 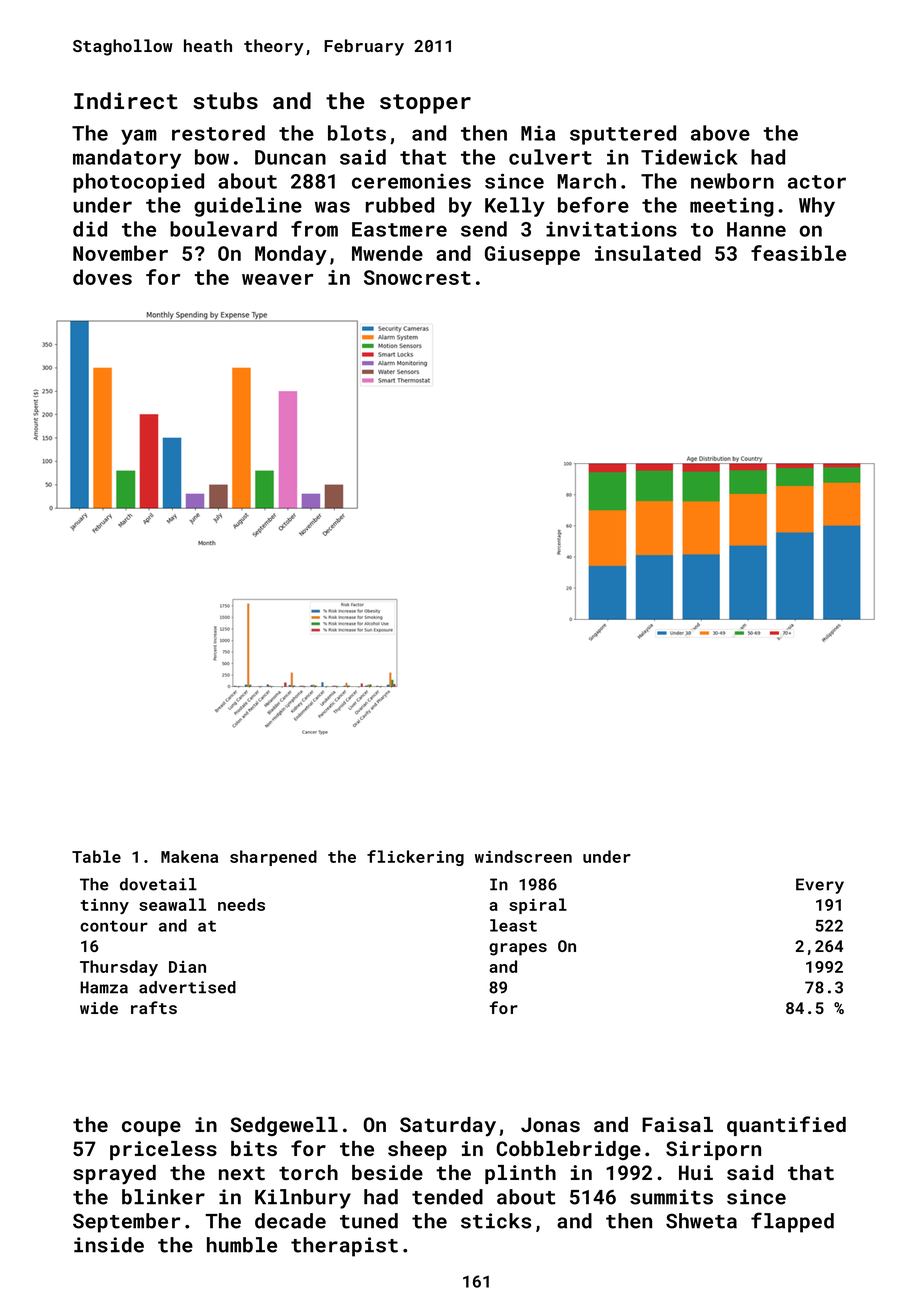 I want to click on humble, so click(x=242, y=1245).
